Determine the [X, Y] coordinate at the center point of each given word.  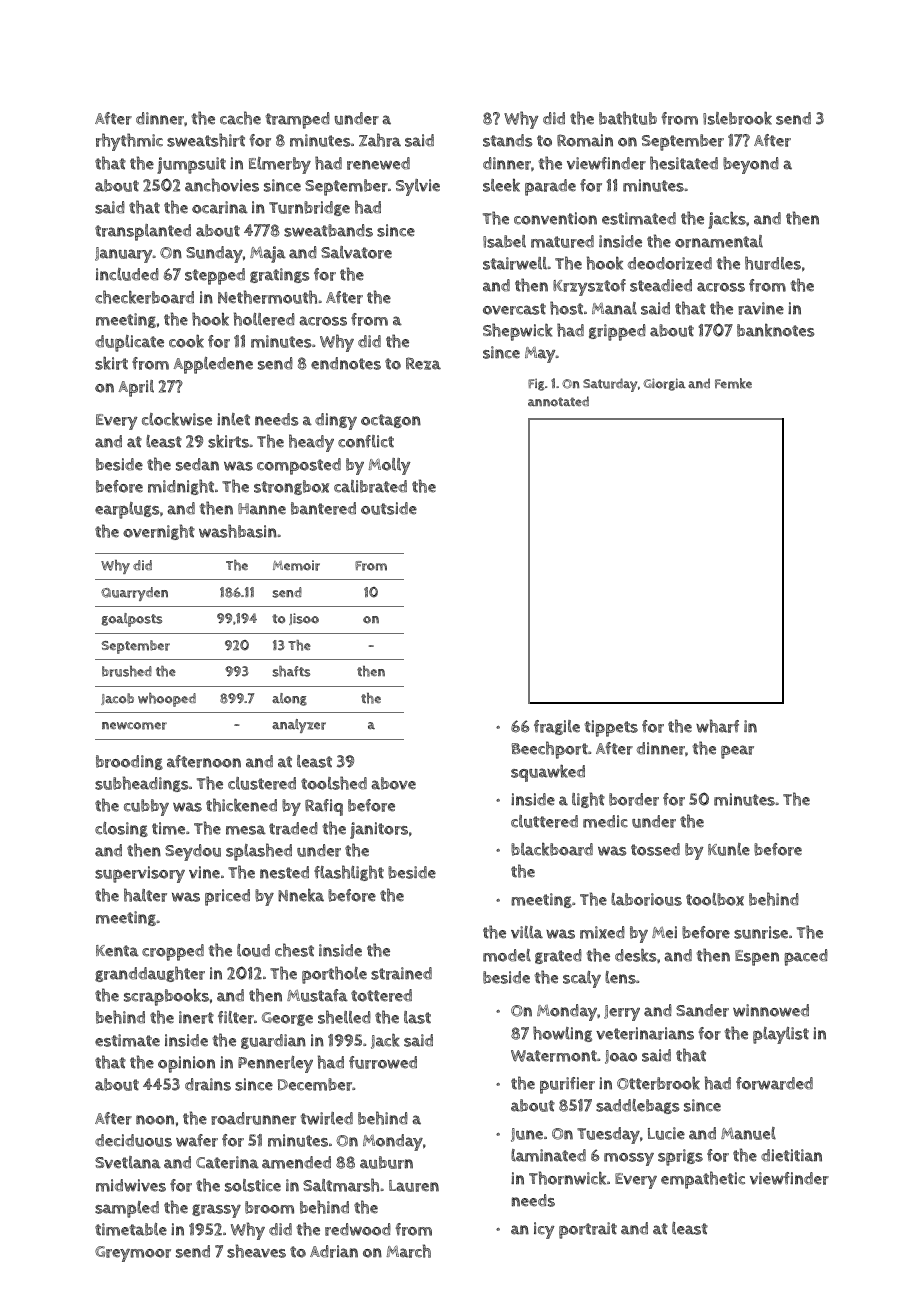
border [634, 799]
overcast [514, 309]
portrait [588, 1230]
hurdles [773, 263]
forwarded [774, 1083]
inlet [233, 419]
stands [507, 140]
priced [227, 897]
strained [401, 973]
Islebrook [737, 118]
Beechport [550, 750]
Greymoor [133, 1254]
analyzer [299, 726]
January [124, 255]
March [408, 1251]
